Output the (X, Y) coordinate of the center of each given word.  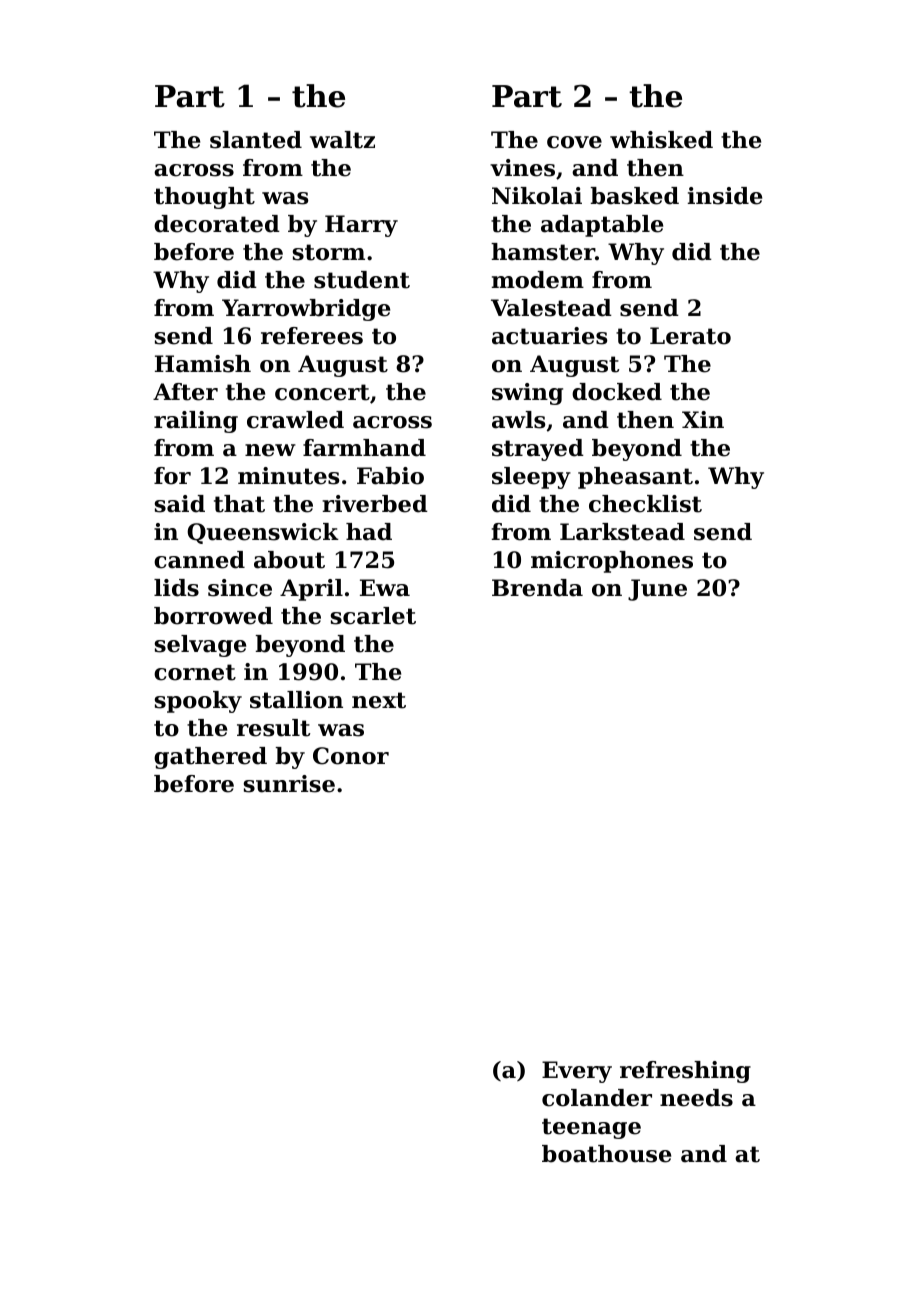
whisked (661, 140)
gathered (210, 758)
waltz (342, 140)
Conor (351, 756)
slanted (256, 140)
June (657, 590)
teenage (591, 1128)
